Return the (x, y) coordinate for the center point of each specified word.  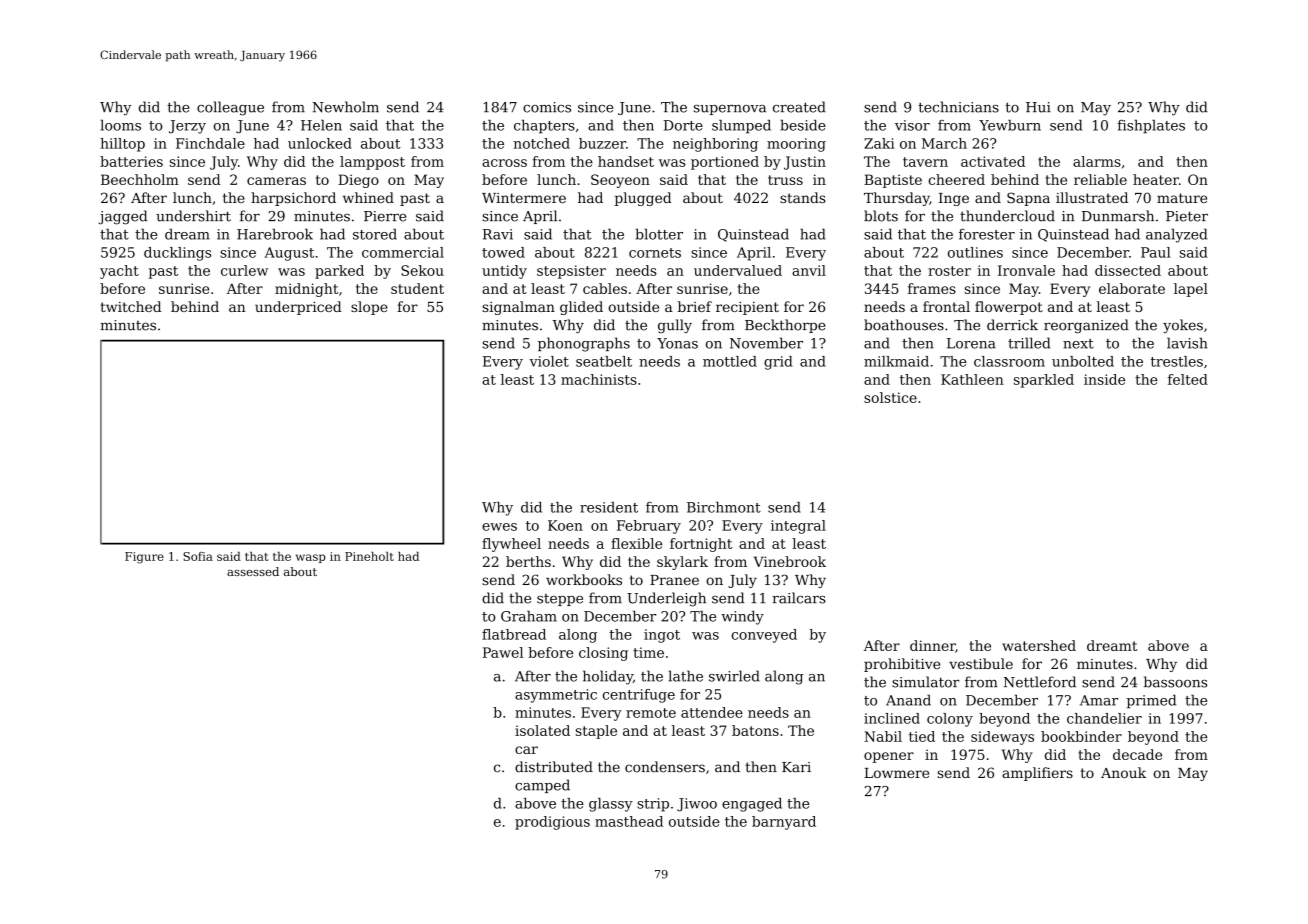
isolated (542, 730)
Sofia (198, 556)
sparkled (1044, 381)
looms (120, 125)
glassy (611, 805)
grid (778, 363)
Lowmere (896, 773)
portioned (725, 163)
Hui (1038, 107)
